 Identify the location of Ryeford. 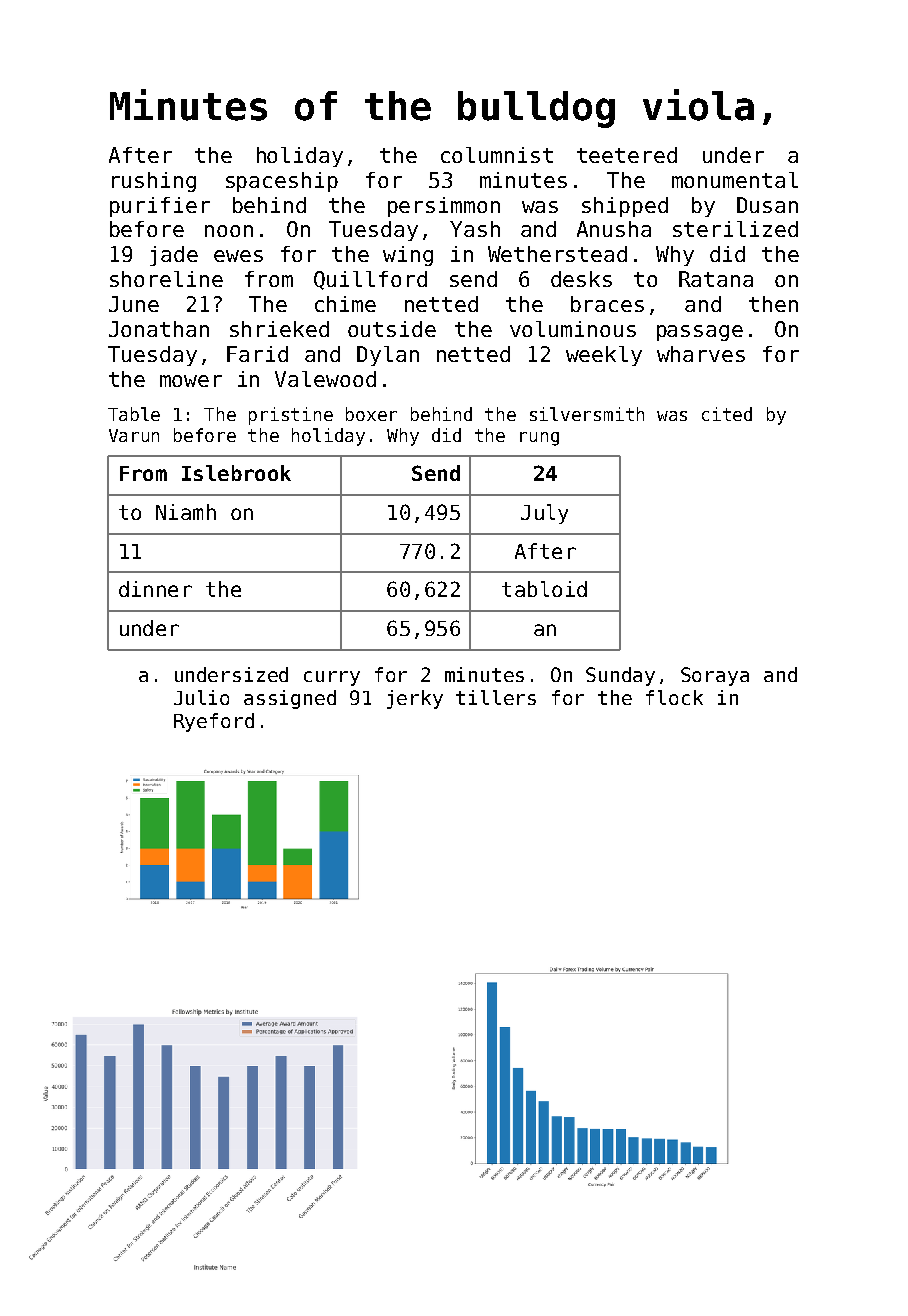
(214, 722).
